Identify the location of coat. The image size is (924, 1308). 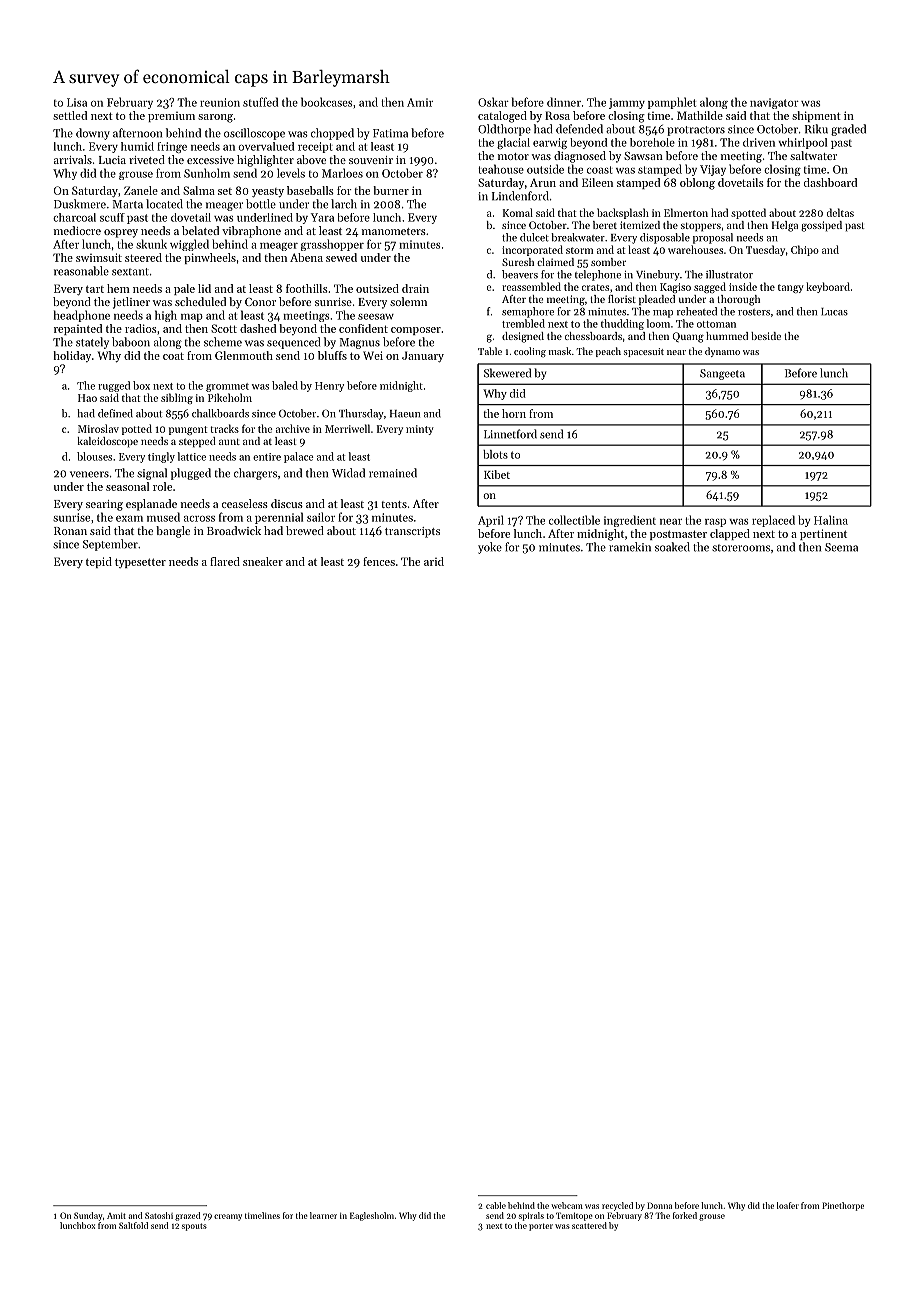
(173, 356).
